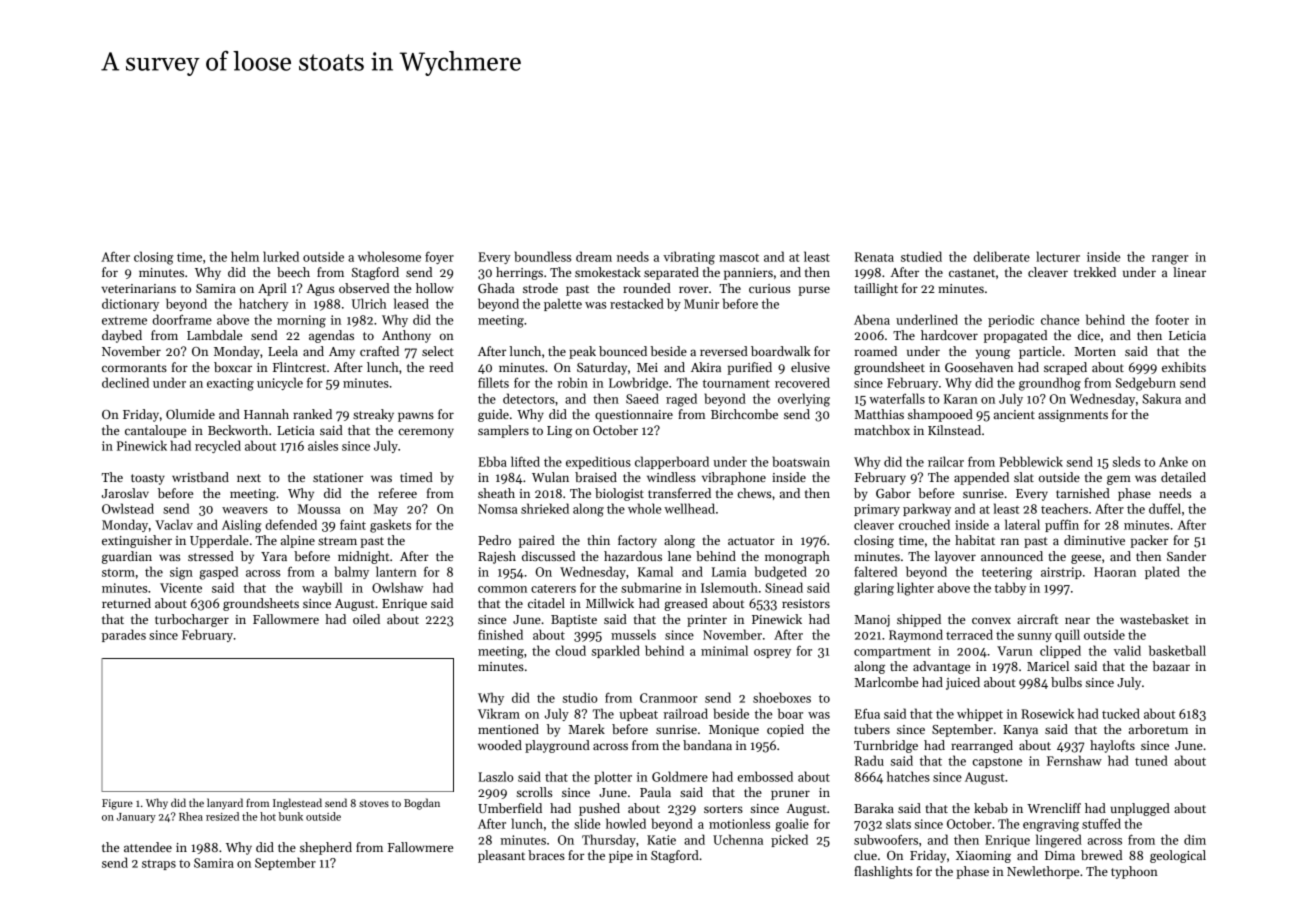 The image size is (1308, 924). I want to click on Vikram, so click(499, 713).
